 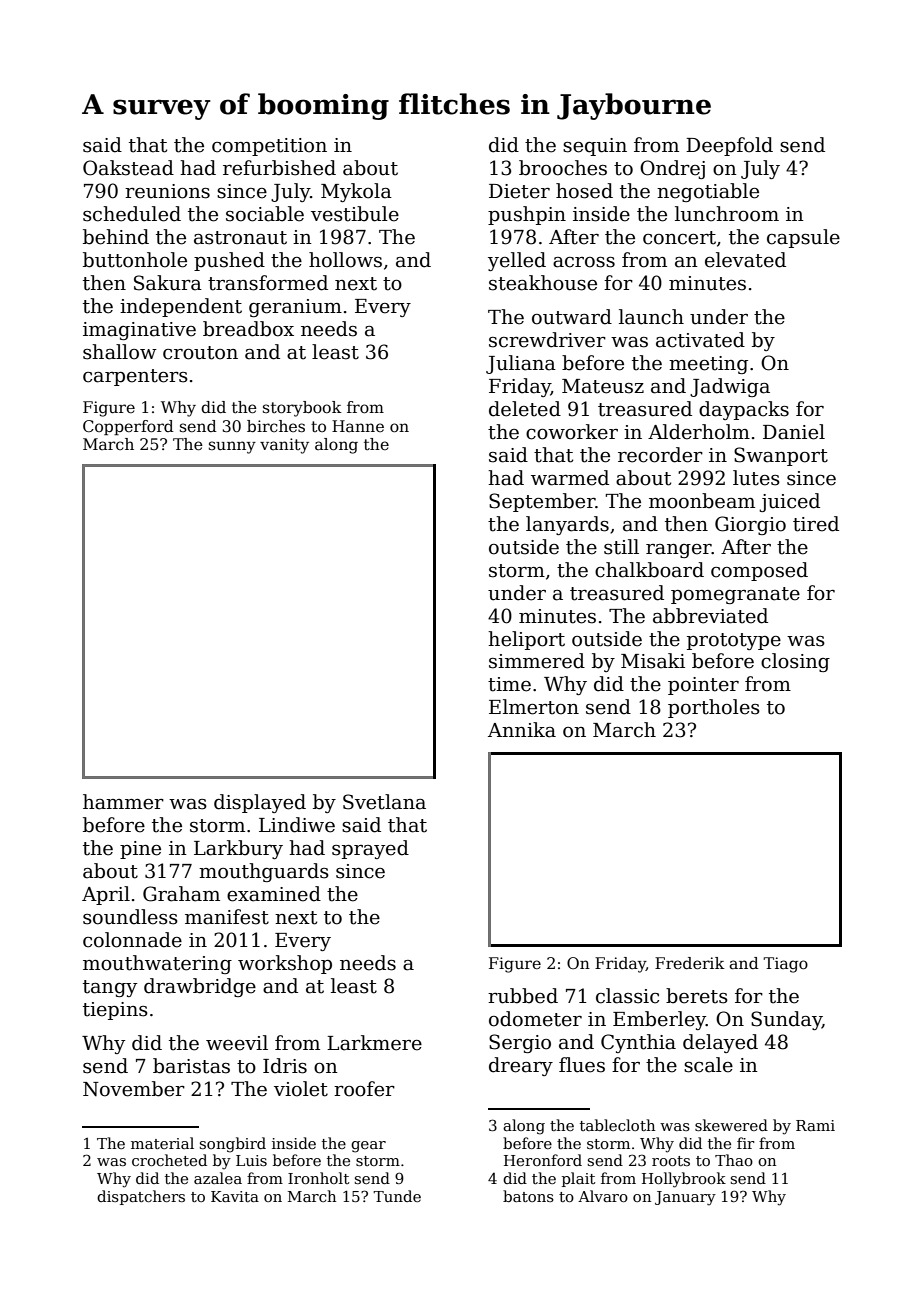 What do you see at coordinates (123, 802) in the screenshot?
I see `hammer` at bounding box center [123, 802].
